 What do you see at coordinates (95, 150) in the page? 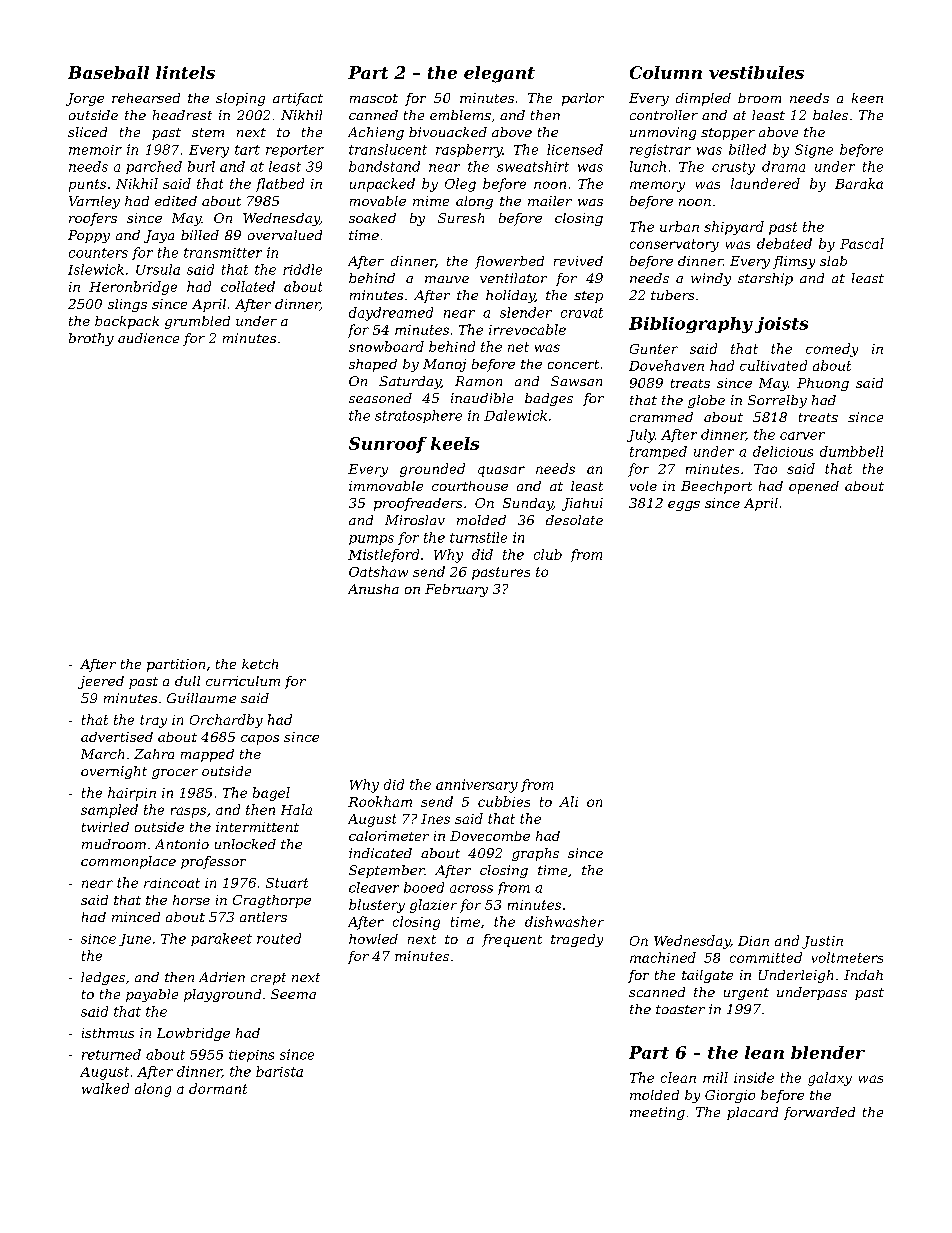
I see `memoir` at bounding box center [95, 150].
